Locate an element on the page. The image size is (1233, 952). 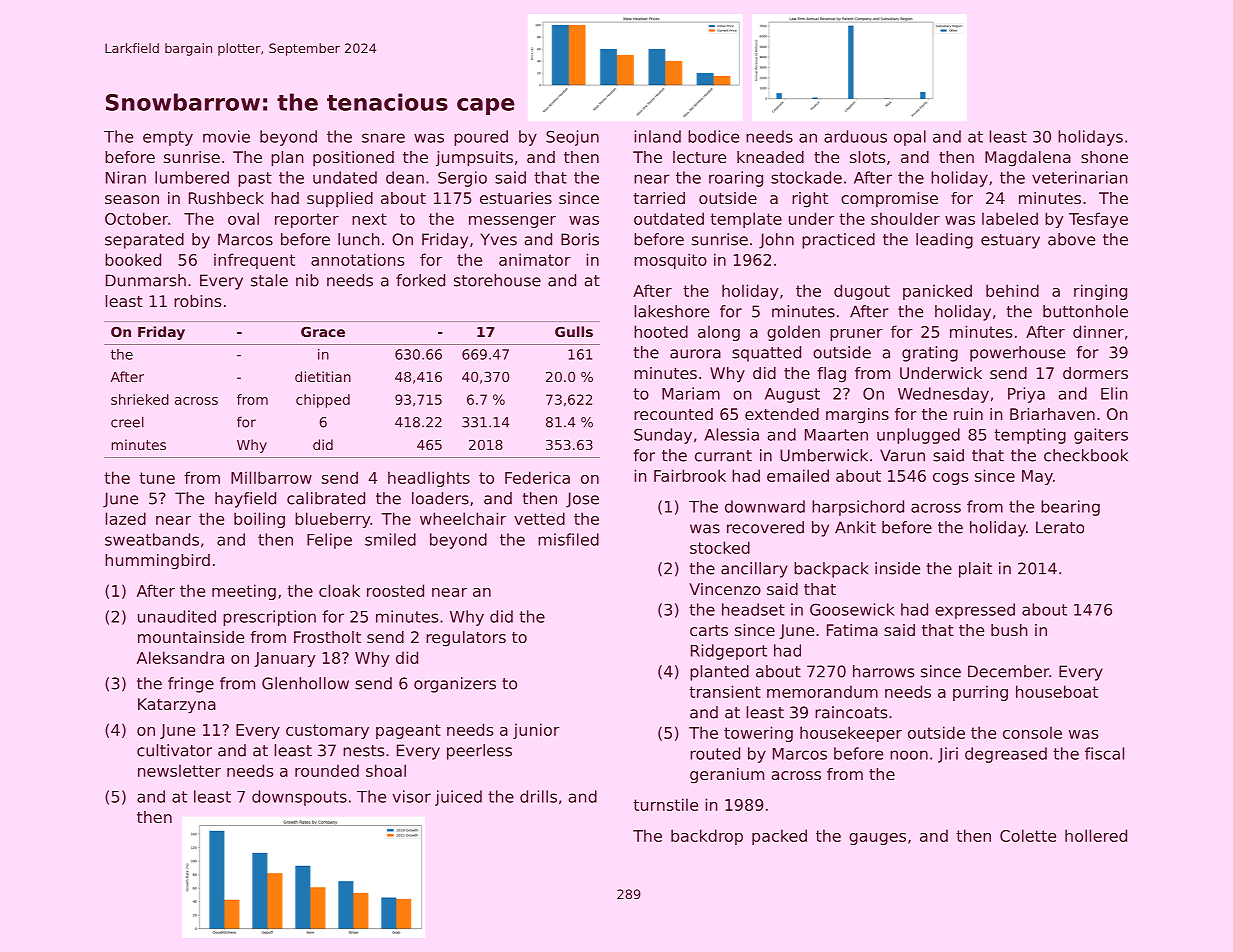
recounted is located at coordinates (673, 414).
